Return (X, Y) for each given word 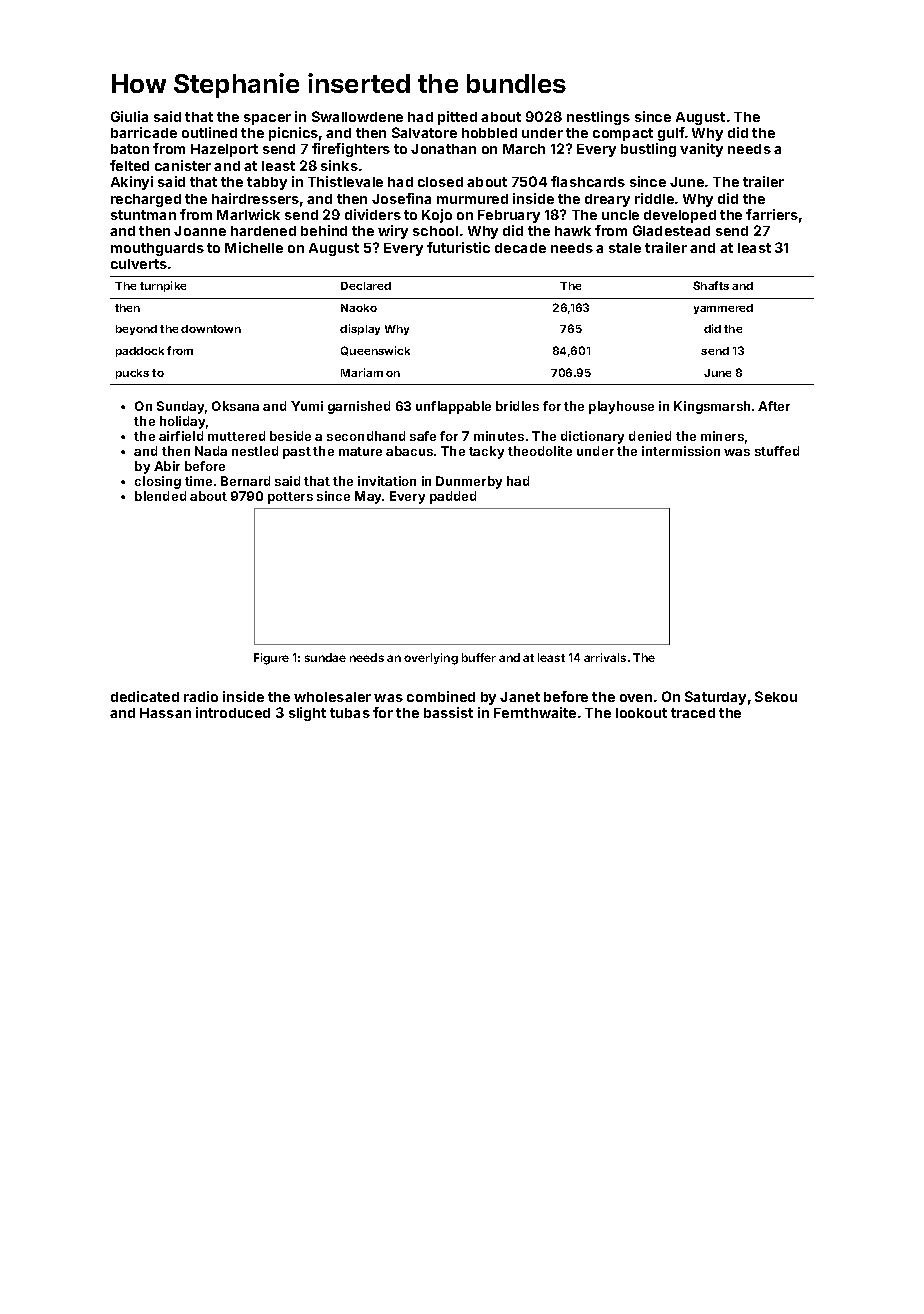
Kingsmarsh (712, 407)
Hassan (165, 713)
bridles (517, 406)
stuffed (777, 451)
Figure (271, 659)
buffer (479, 657)
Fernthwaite (535, 712)
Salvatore (424, 132)
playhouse (621, 407)
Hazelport (224, 150)
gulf (671, 134)
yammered (723, 309)
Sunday (180, 407)
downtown (211, 329)
